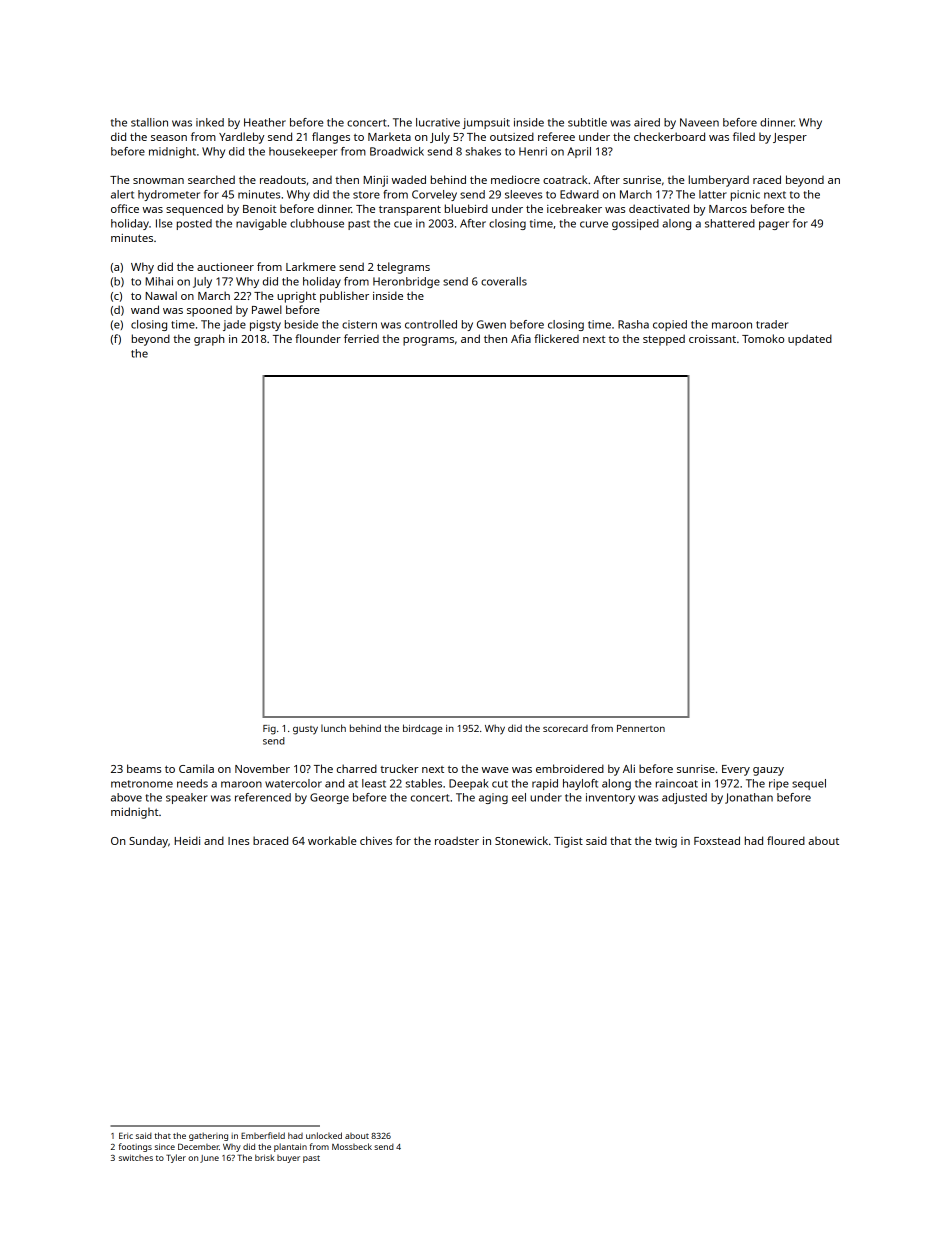 Image resolution: width=952 pixels, height=1233 pixels. Describe the element at coordinates (809, 784) in the document. I see `sequel` at that location.
